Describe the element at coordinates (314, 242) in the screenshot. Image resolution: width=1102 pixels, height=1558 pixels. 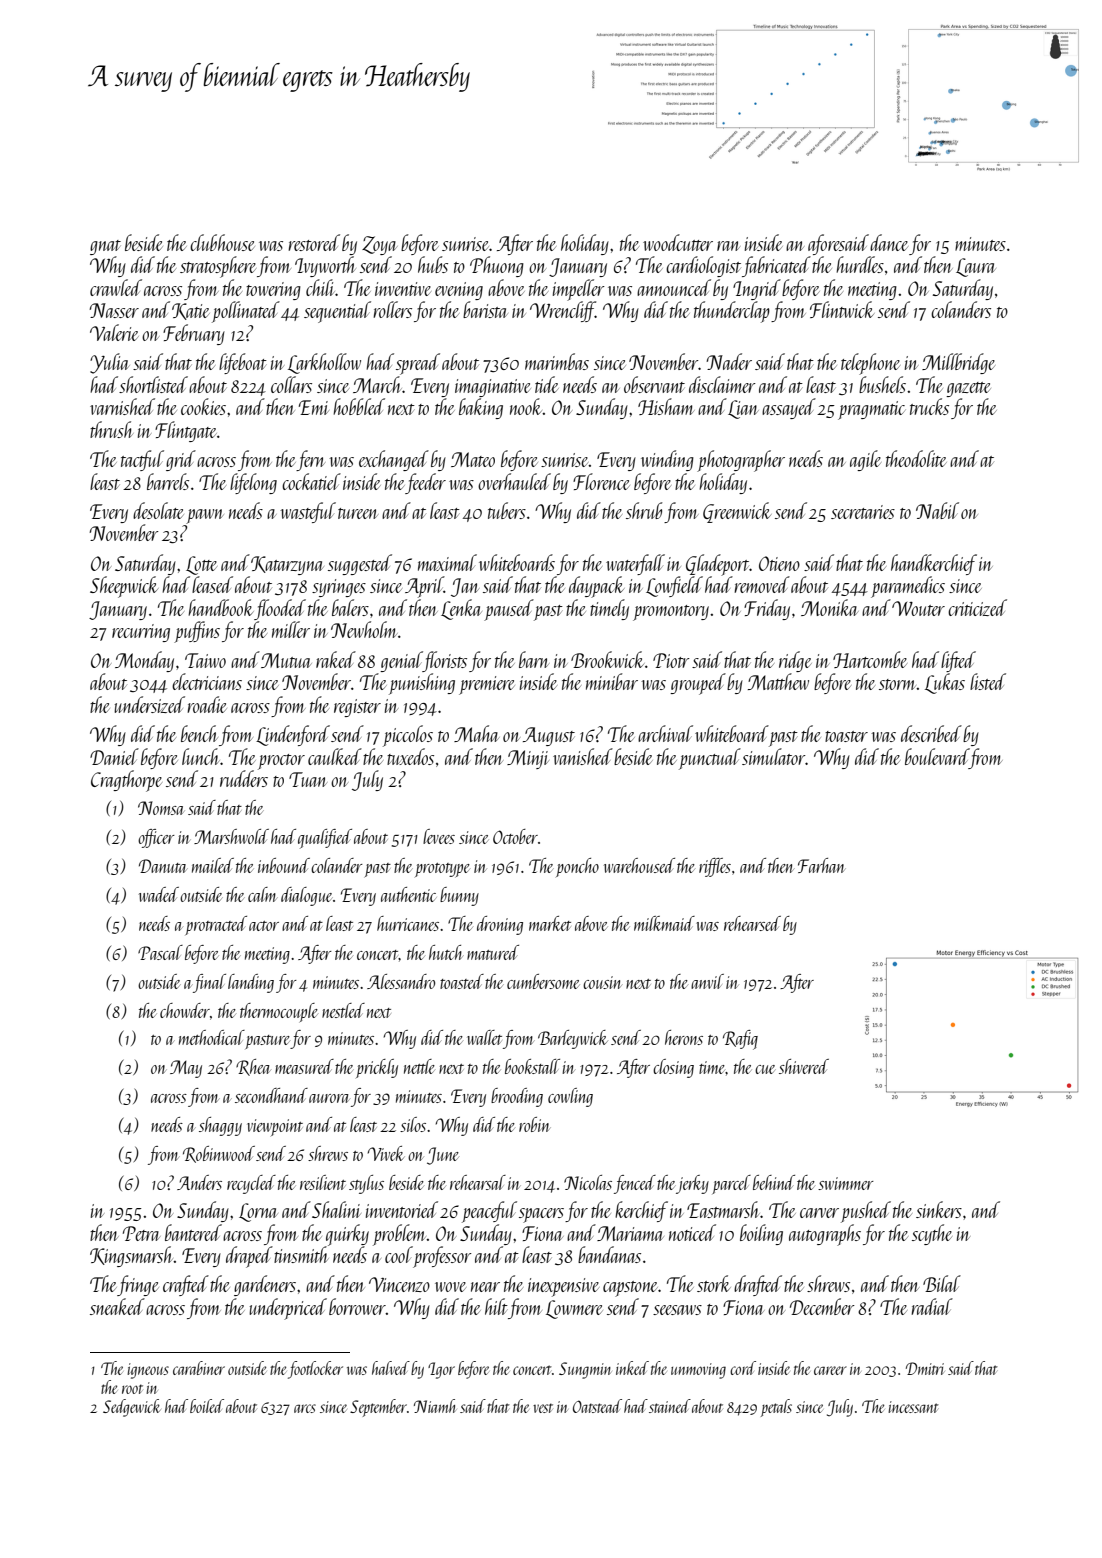
I see `restored` at that location.
